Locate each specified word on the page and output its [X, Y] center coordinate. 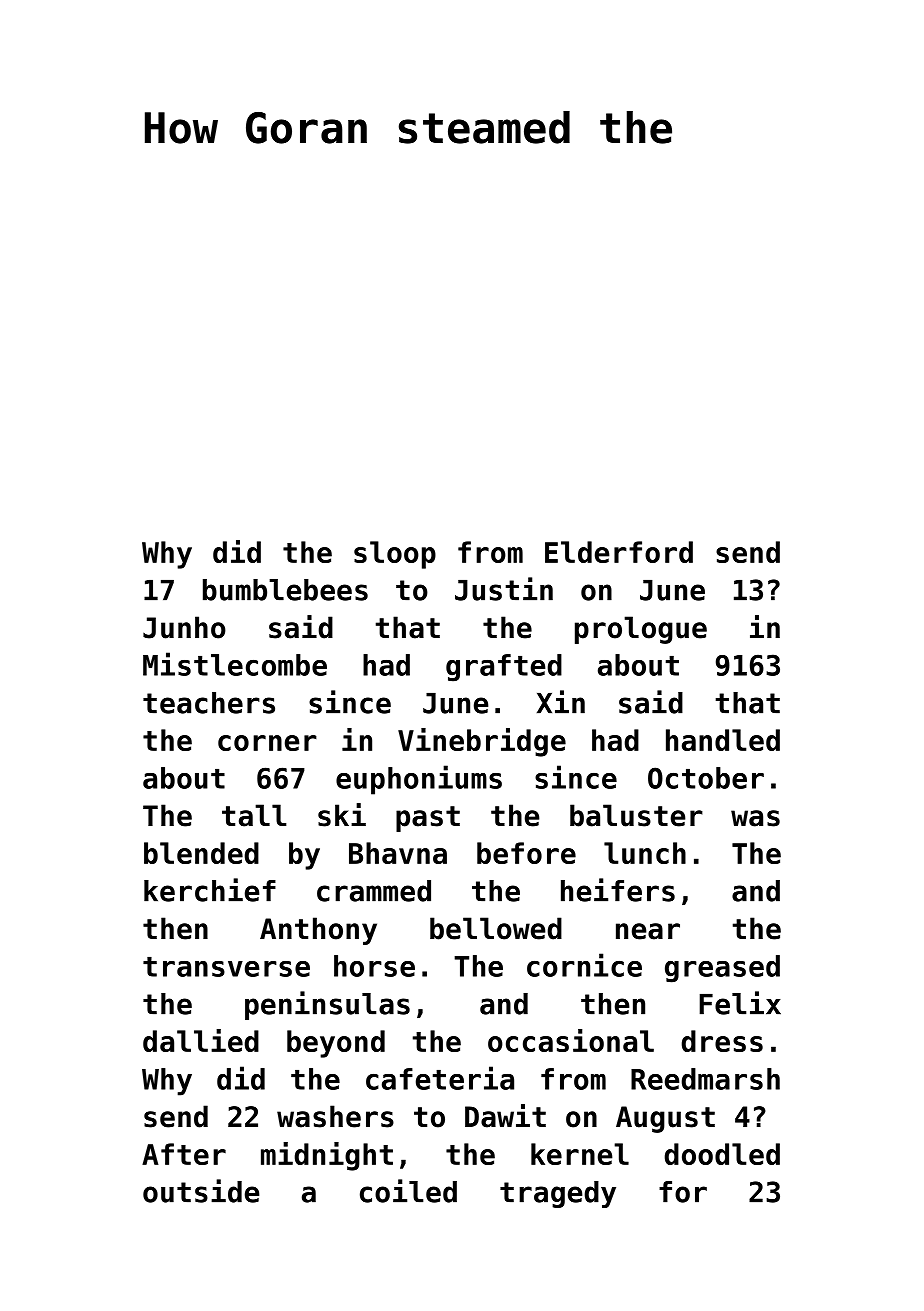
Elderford [619, 552]
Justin [504, 589]
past [428, 819]
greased [722, 969]
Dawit [505, 1116]
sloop [395, 555]
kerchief [210, 890]
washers [335, 1116]
